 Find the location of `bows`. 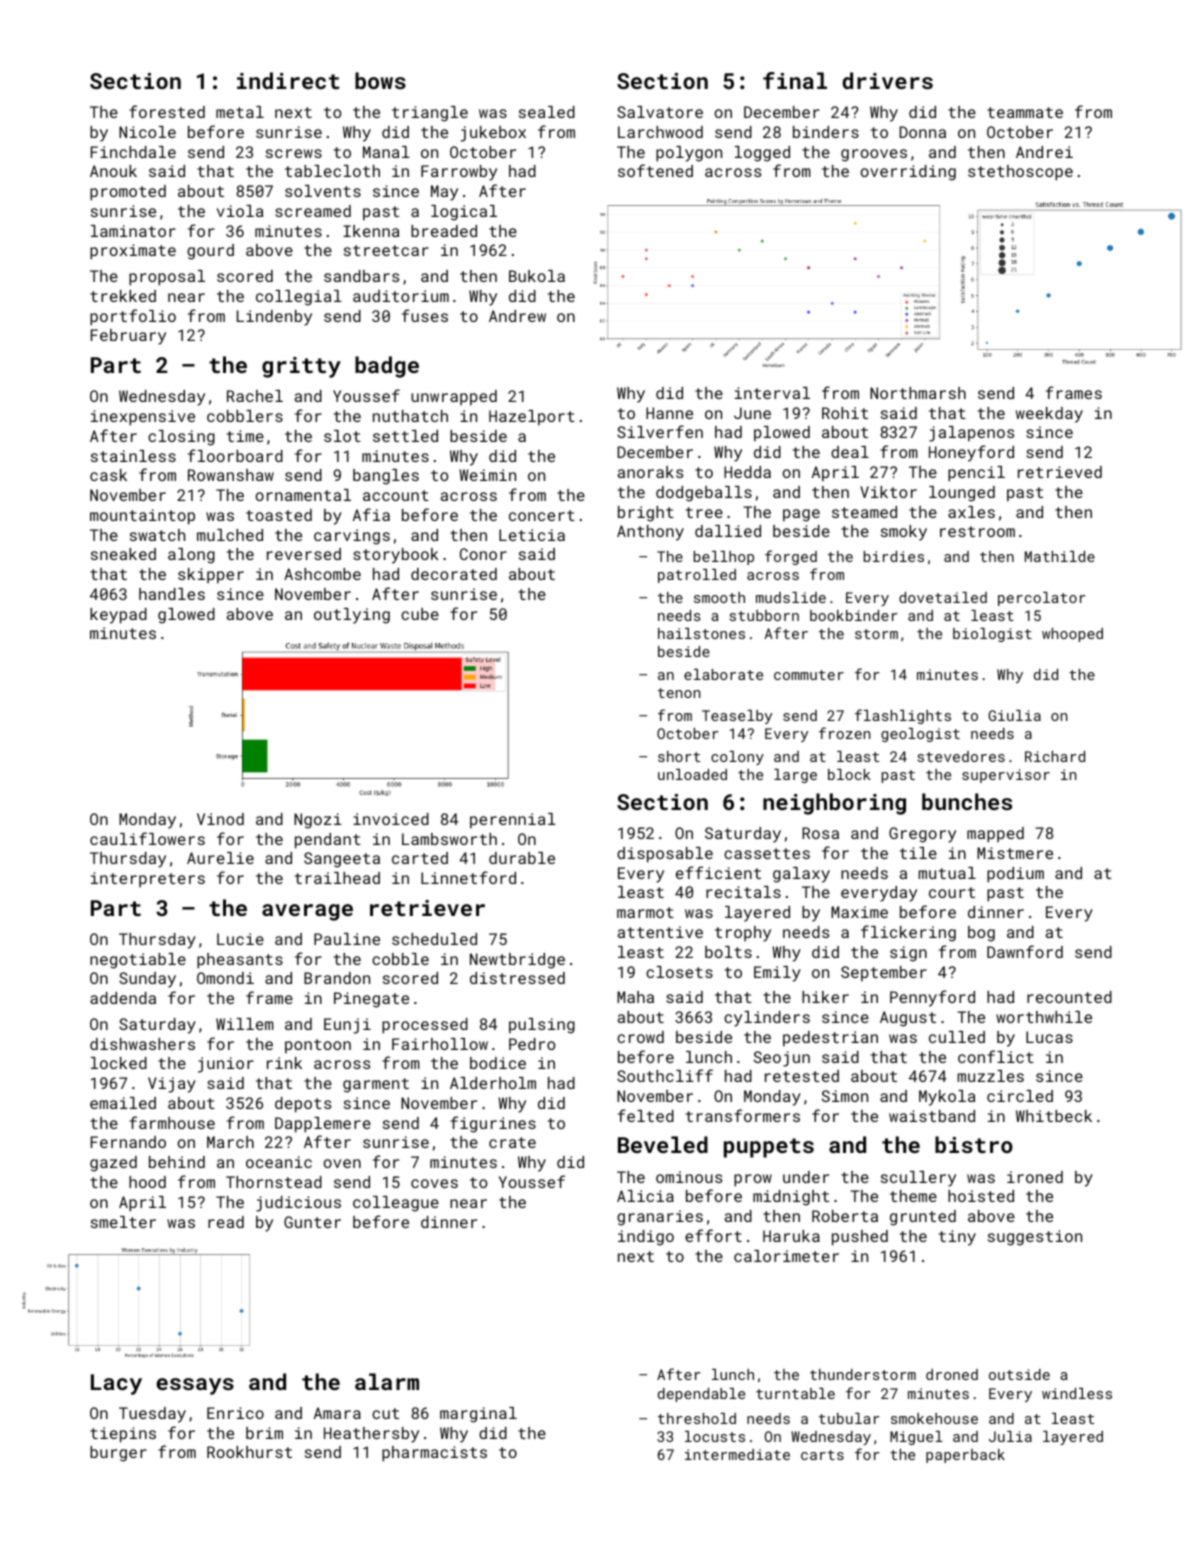

bows is located at coordinates (380, 80).
